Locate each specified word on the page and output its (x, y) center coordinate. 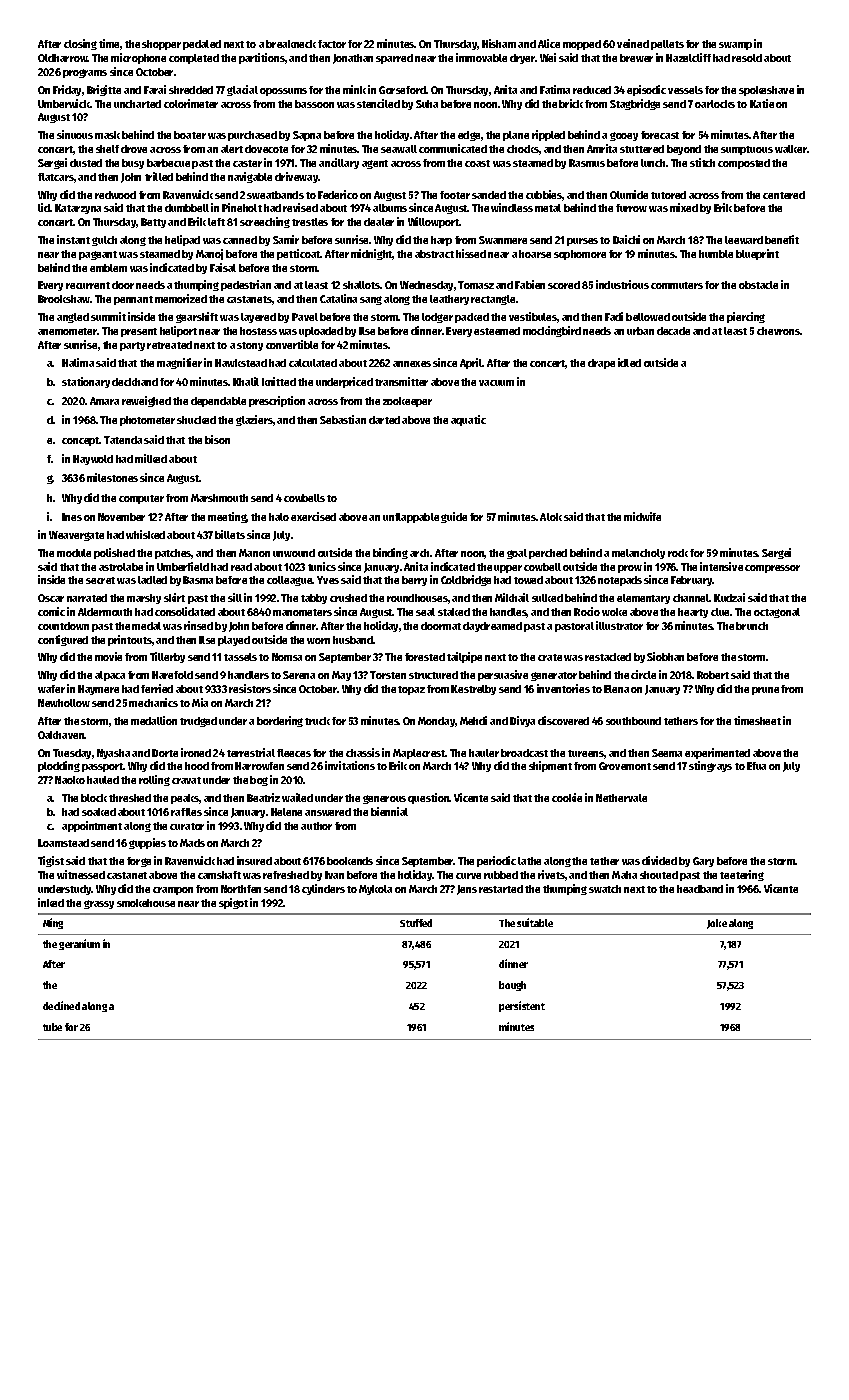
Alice (549, 43)
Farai (155, 89)
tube (52, 1027)
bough (512, 986)
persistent (522, 1006)
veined (633, 43)
